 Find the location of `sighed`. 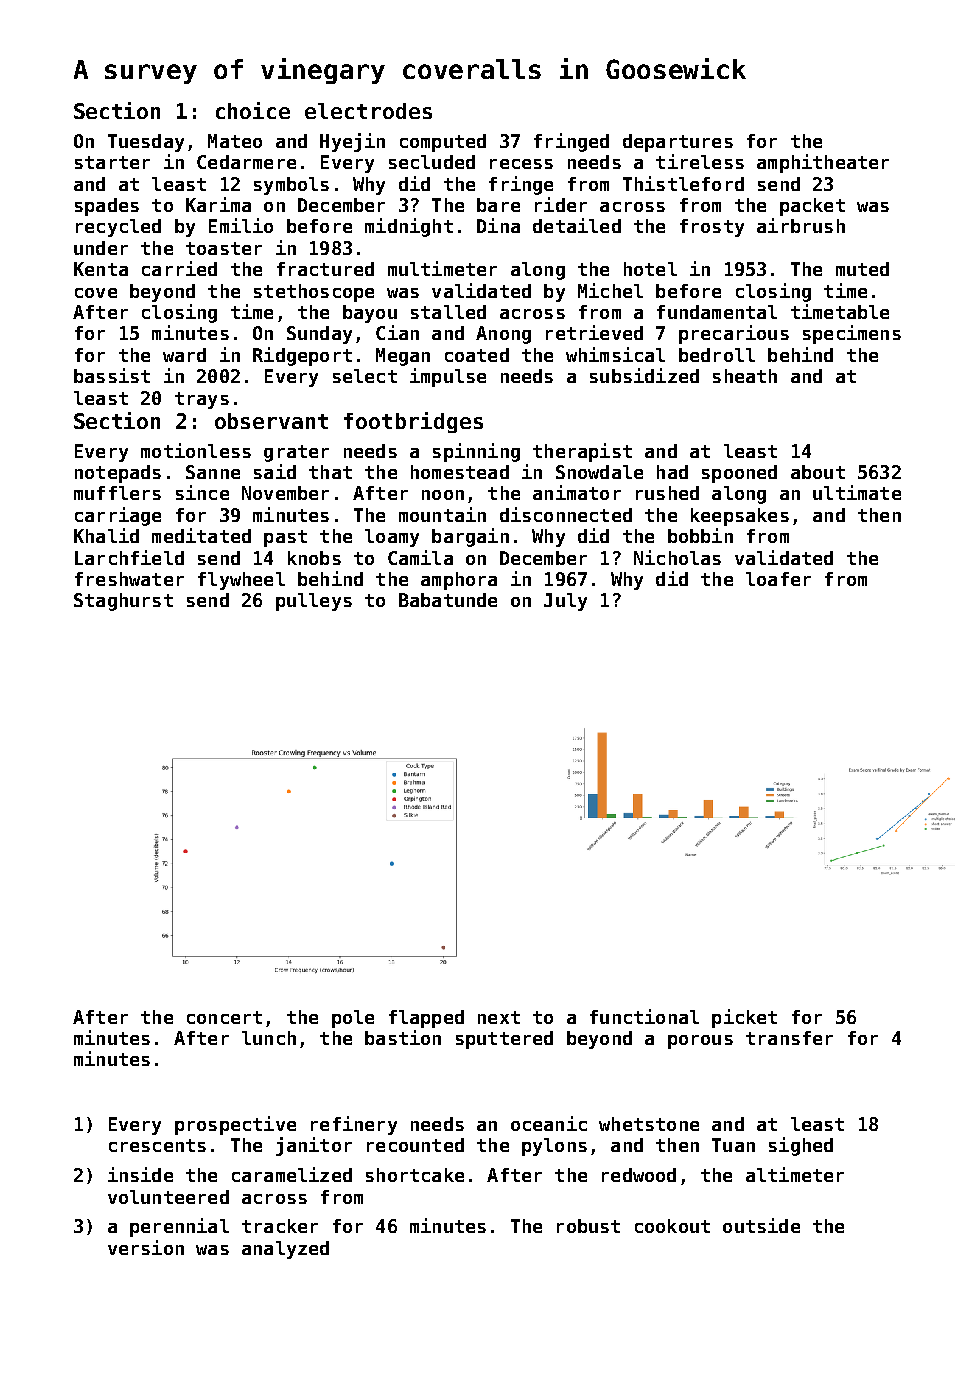

sighed is located at coordinates (801, 1146).
